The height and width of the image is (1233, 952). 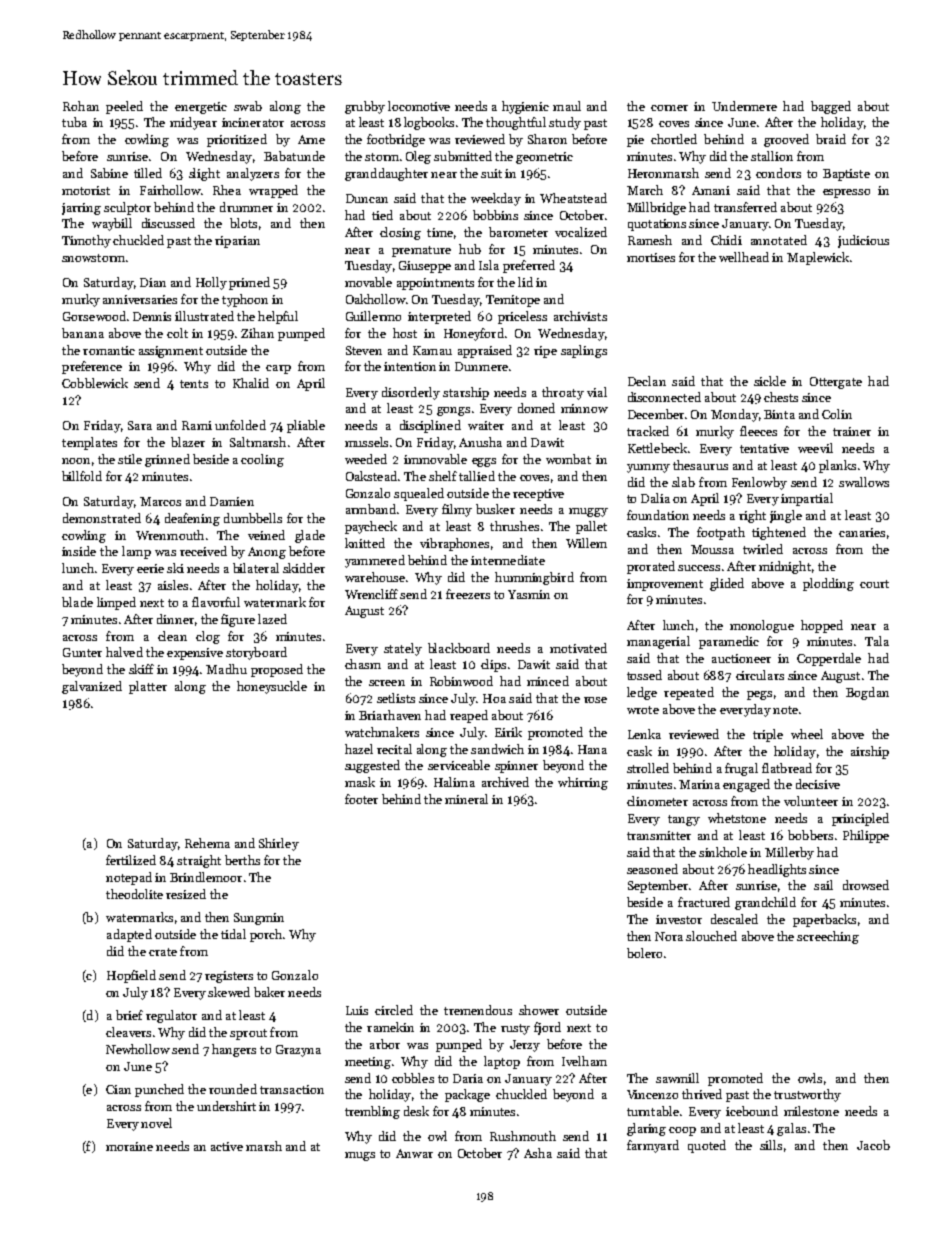 I want to click on granddaughter, so click(x=386, y=174).
